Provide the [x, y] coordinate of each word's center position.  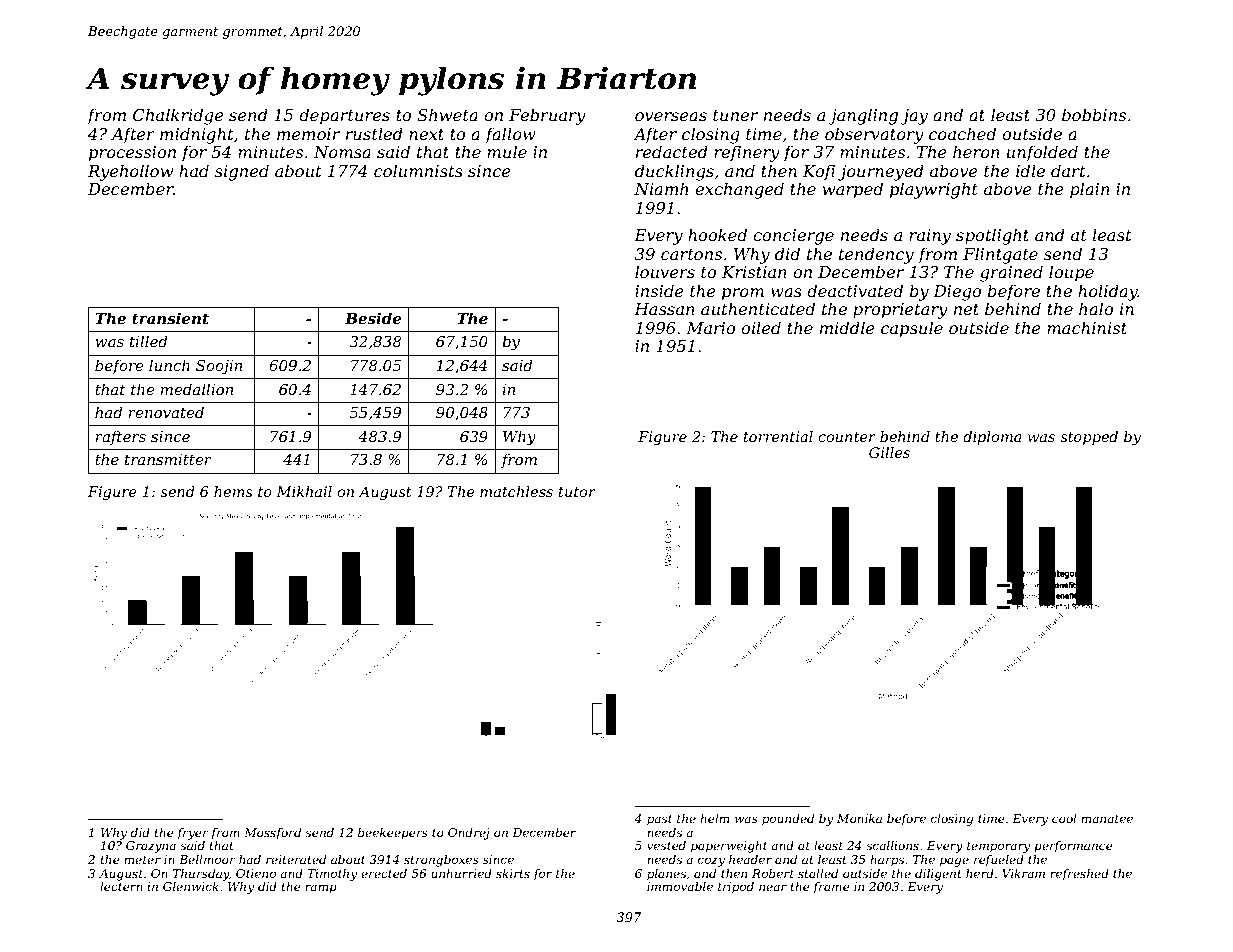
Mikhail [304, 491]
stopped [1089, 438]
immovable [680, 886]
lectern [121, 886]
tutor [577, 492]
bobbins [1094, 114]
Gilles [889, 452]
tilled [149, 341]
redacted [672, 151]
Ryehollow [130, 172]
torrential [778, 436]
